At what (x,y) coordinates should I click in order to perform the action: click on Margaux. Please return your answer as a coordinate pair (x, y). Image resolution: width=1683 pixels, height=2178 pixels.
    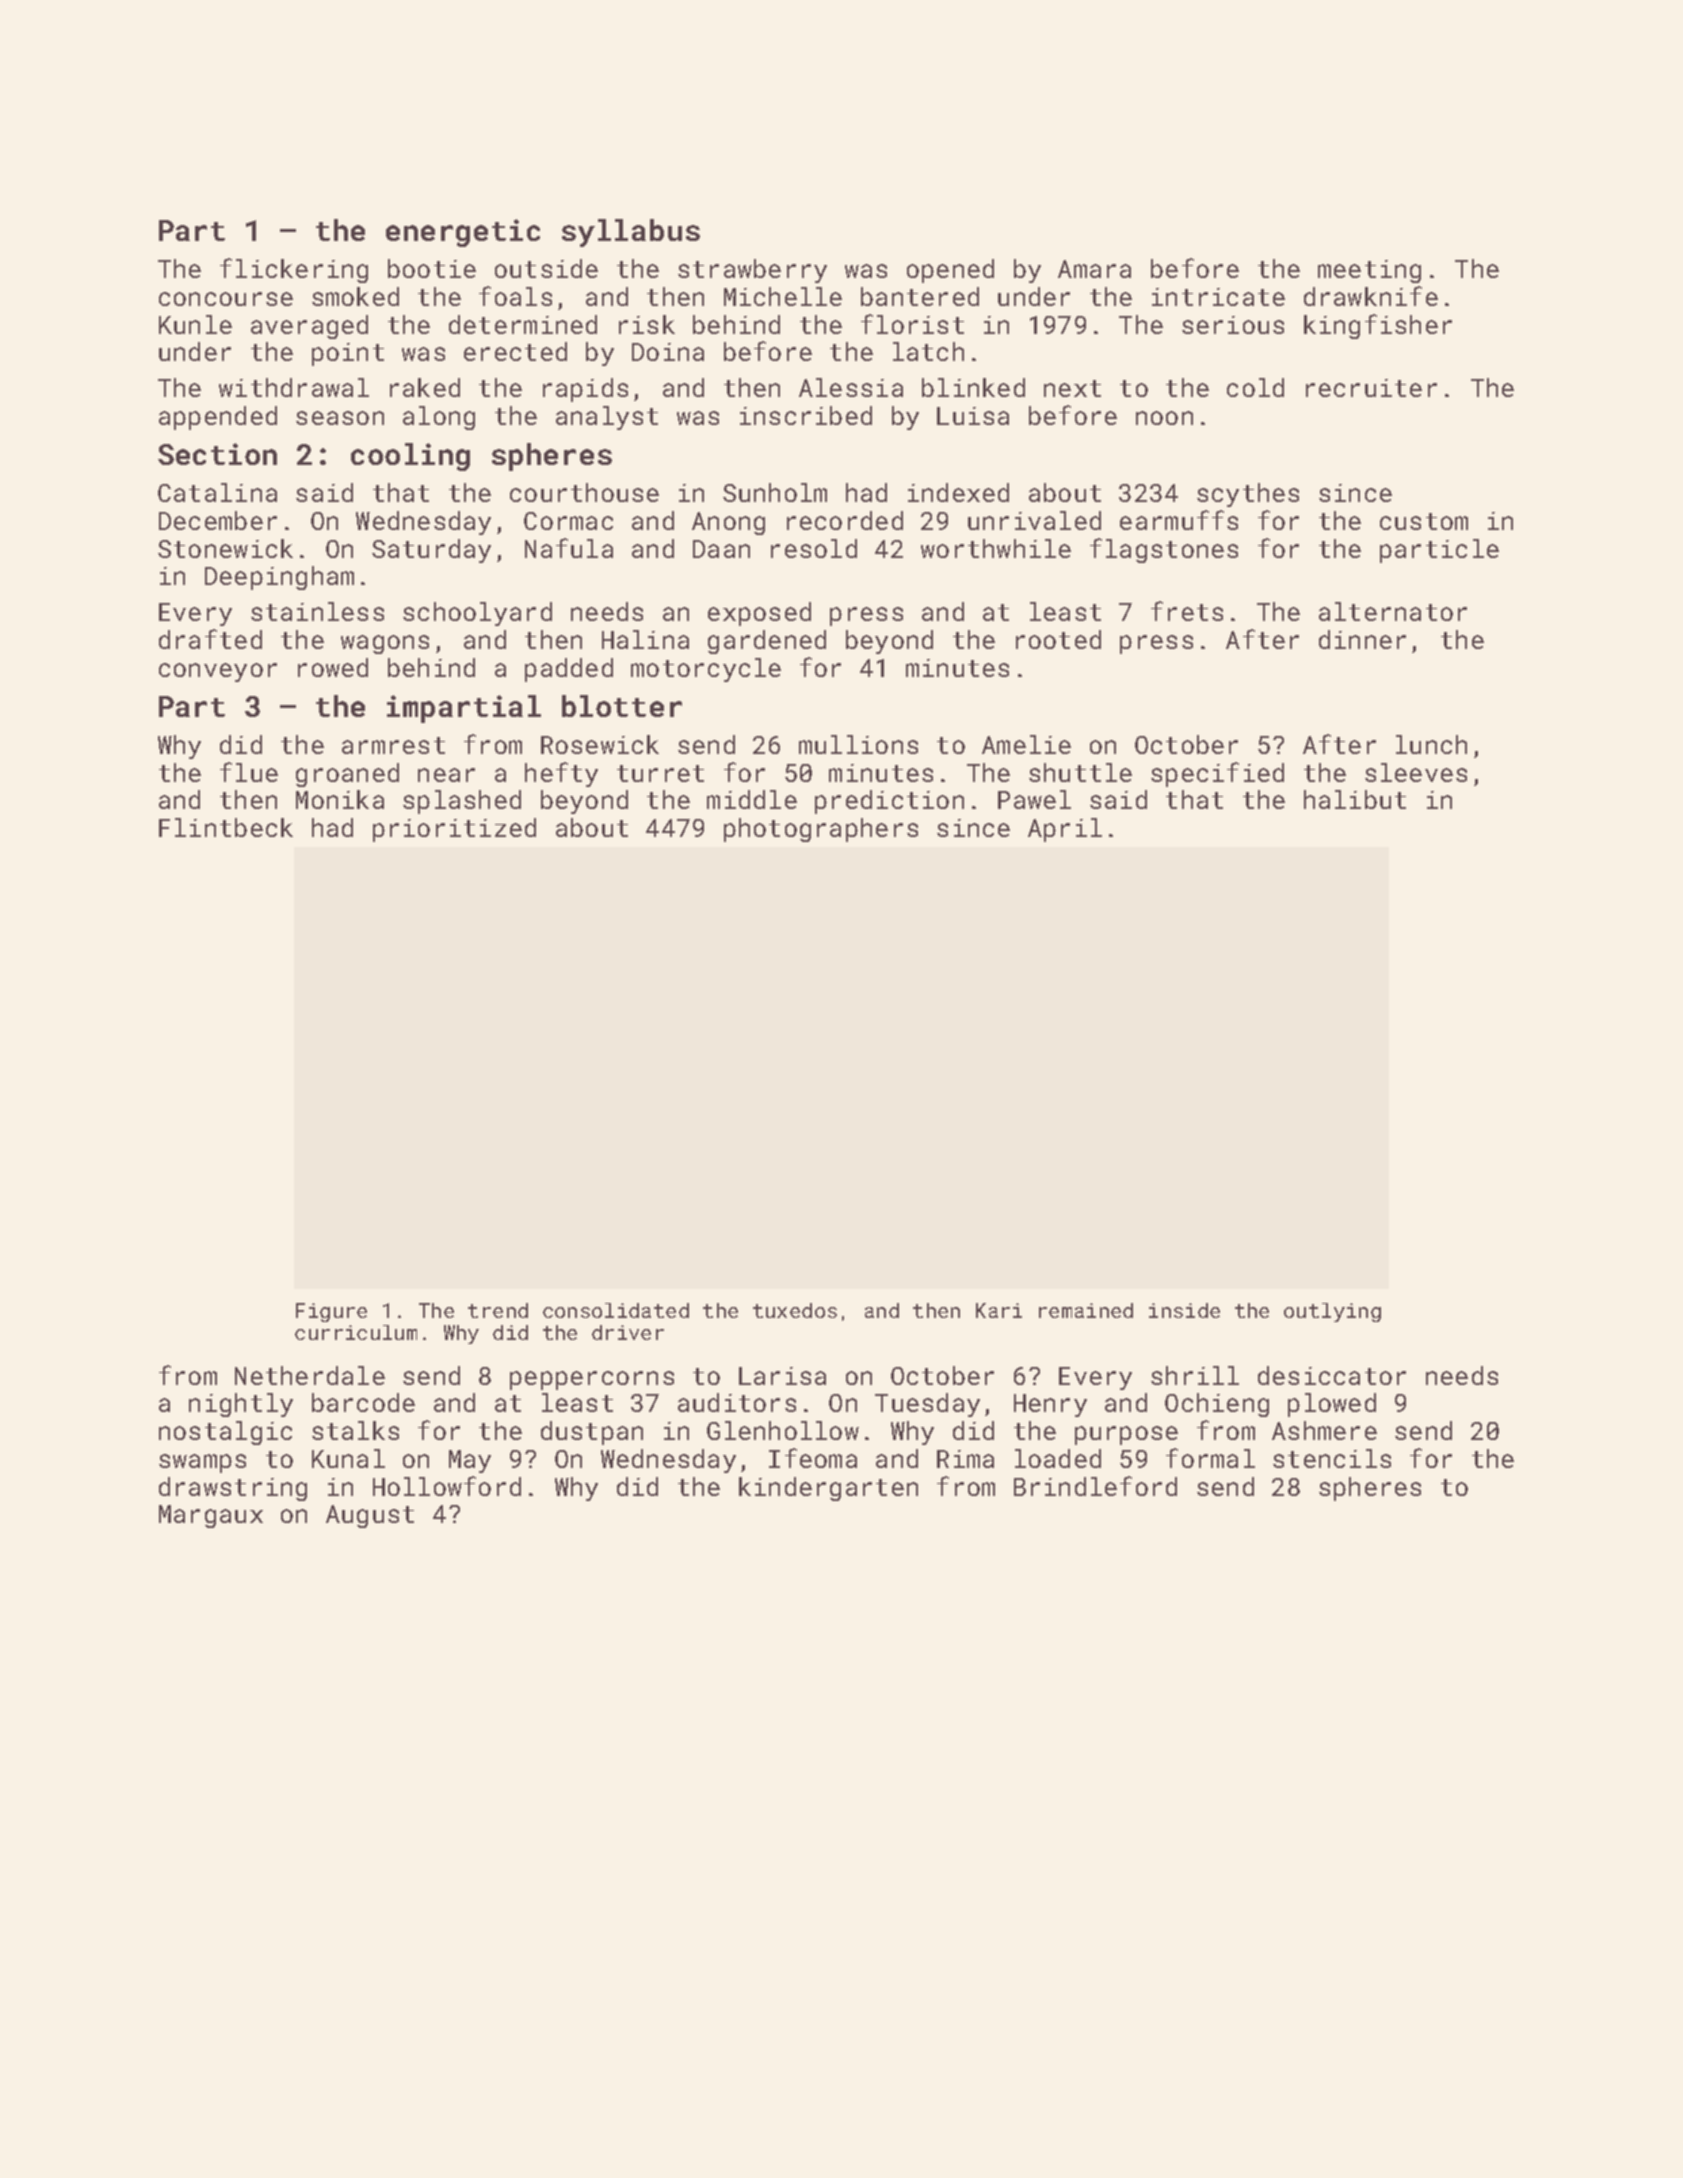
    Looking at the image, I should click on (211, 1516).
